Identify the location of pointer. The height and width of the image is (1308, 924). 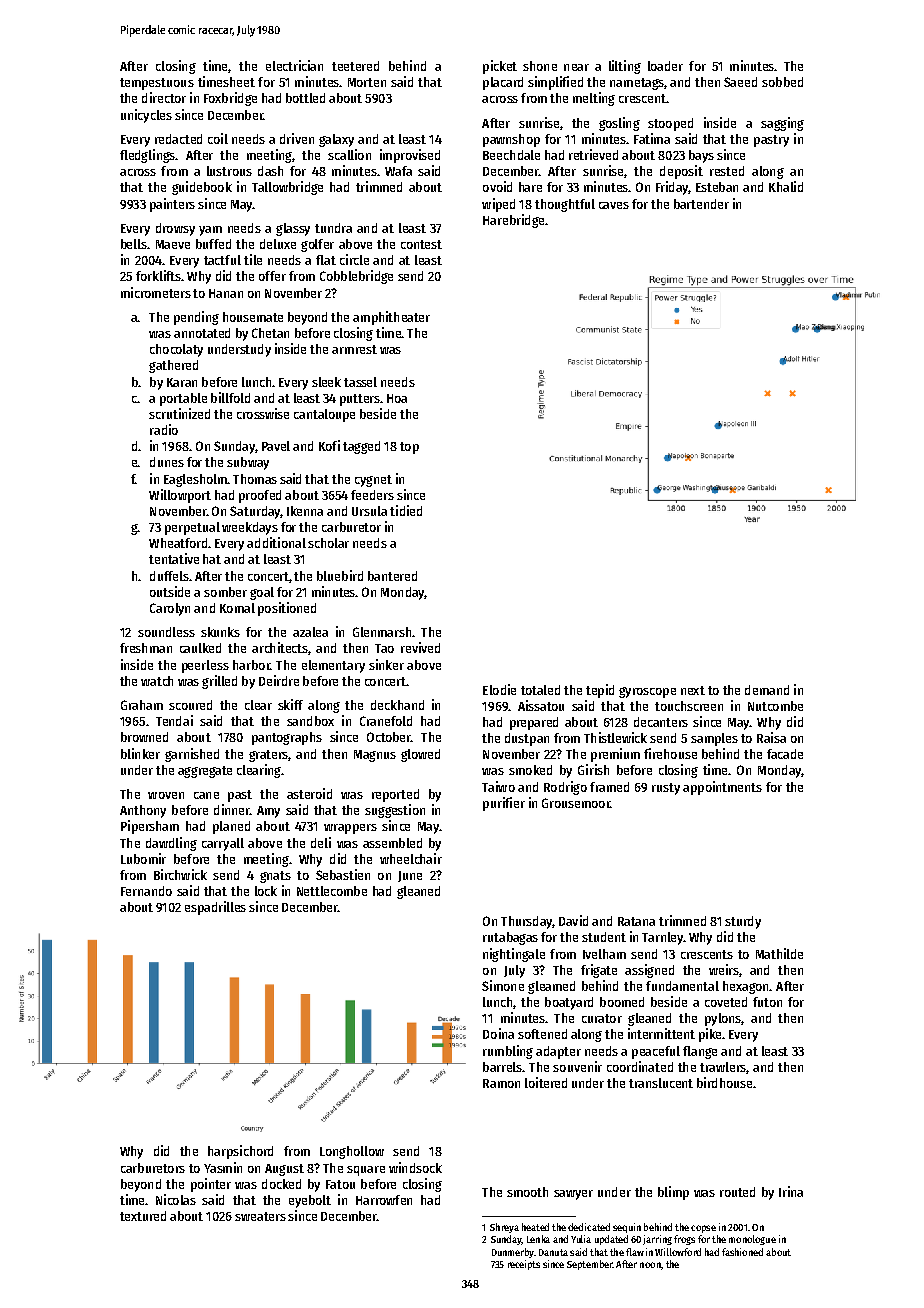
(211, 1185).
